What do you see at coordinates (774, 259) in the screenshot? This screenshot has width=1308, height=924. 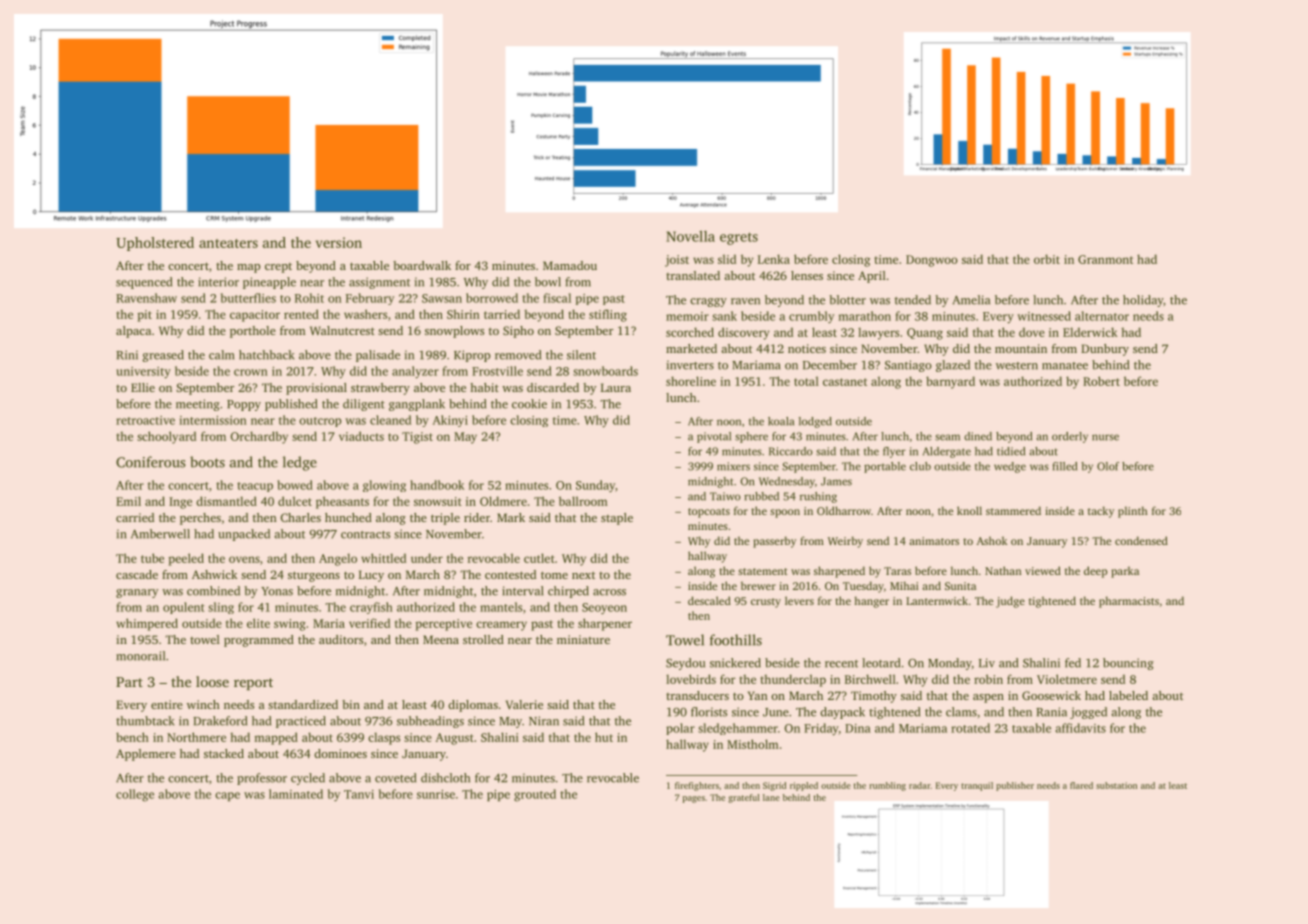 I see `Lenka` at bounding box center [774, 259].
